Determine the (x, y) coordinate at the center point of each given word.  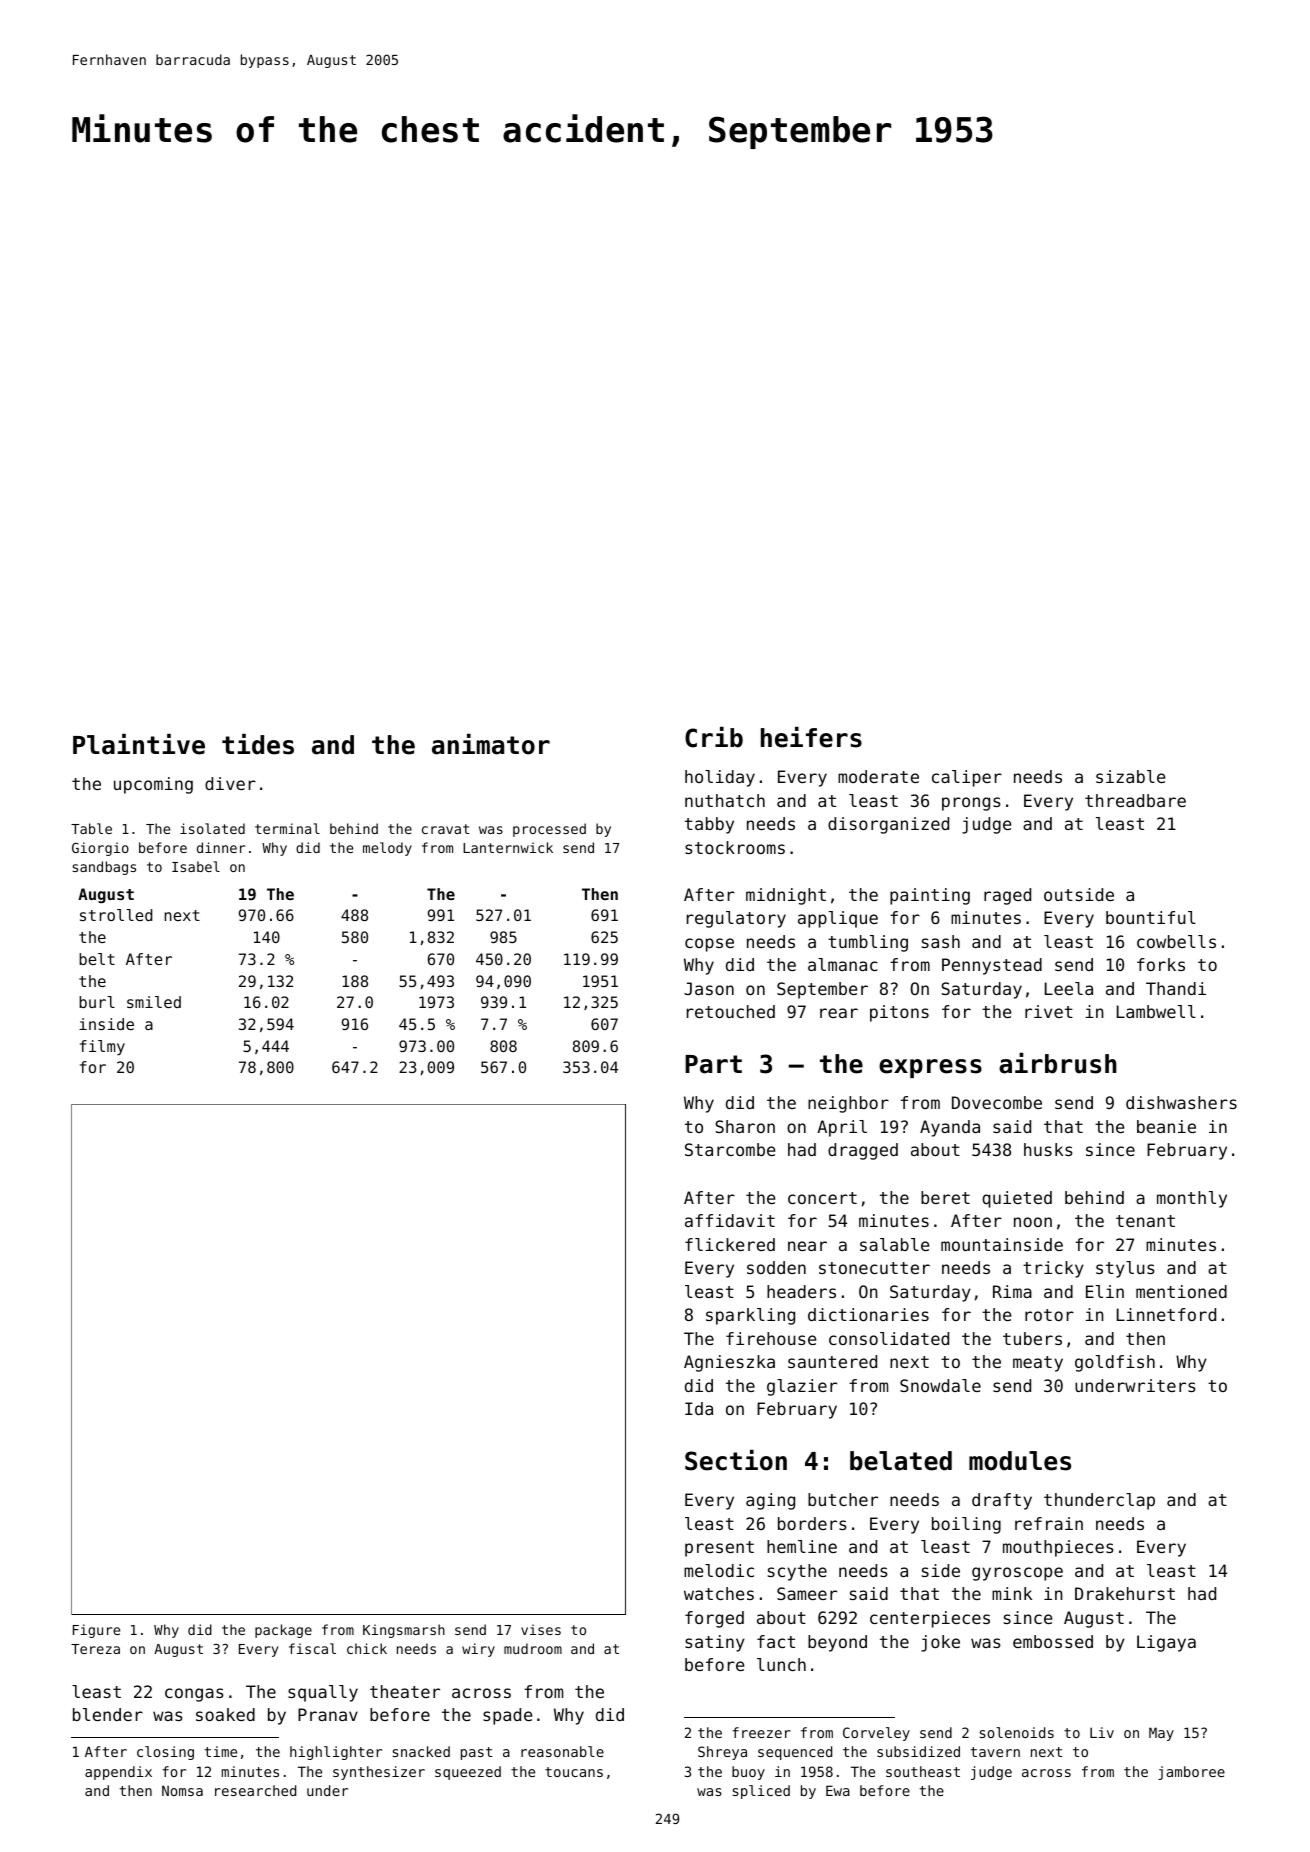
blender (108, 1714)
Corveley (876, 1734)
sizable (1130, 776)
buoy (748, 1773)
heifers (811, 737)
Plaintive (139, 744)
